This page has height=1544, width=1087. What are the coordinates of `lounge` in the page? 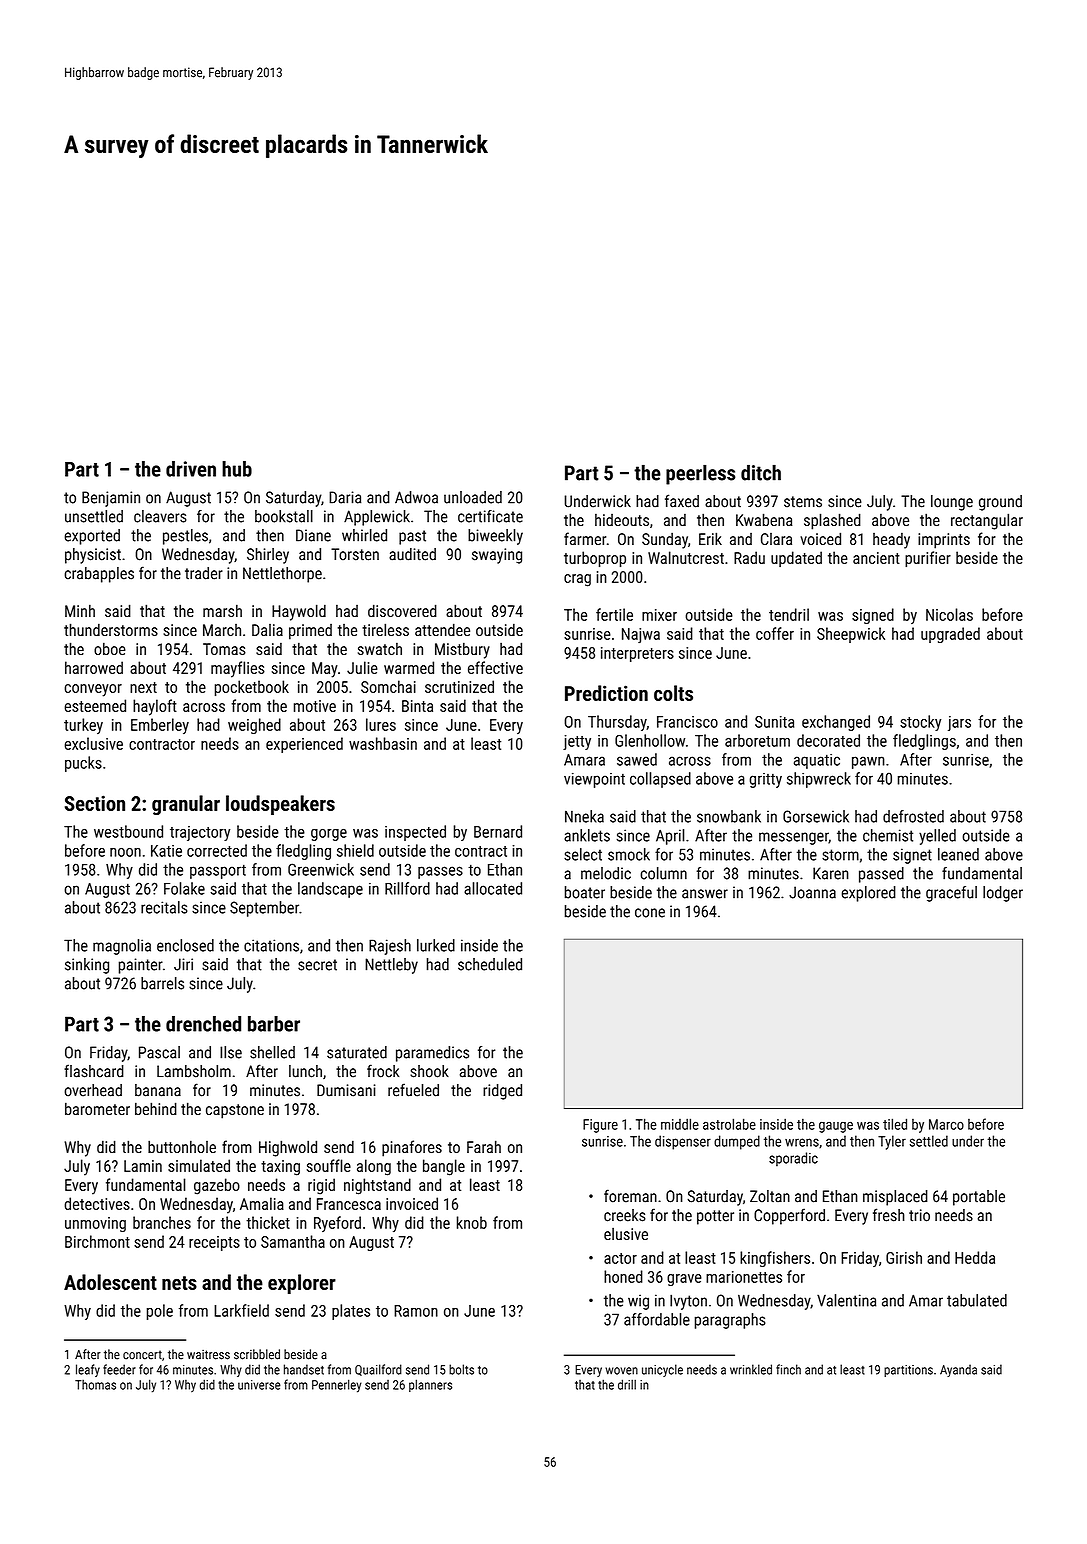 It's located at (952, 503).
